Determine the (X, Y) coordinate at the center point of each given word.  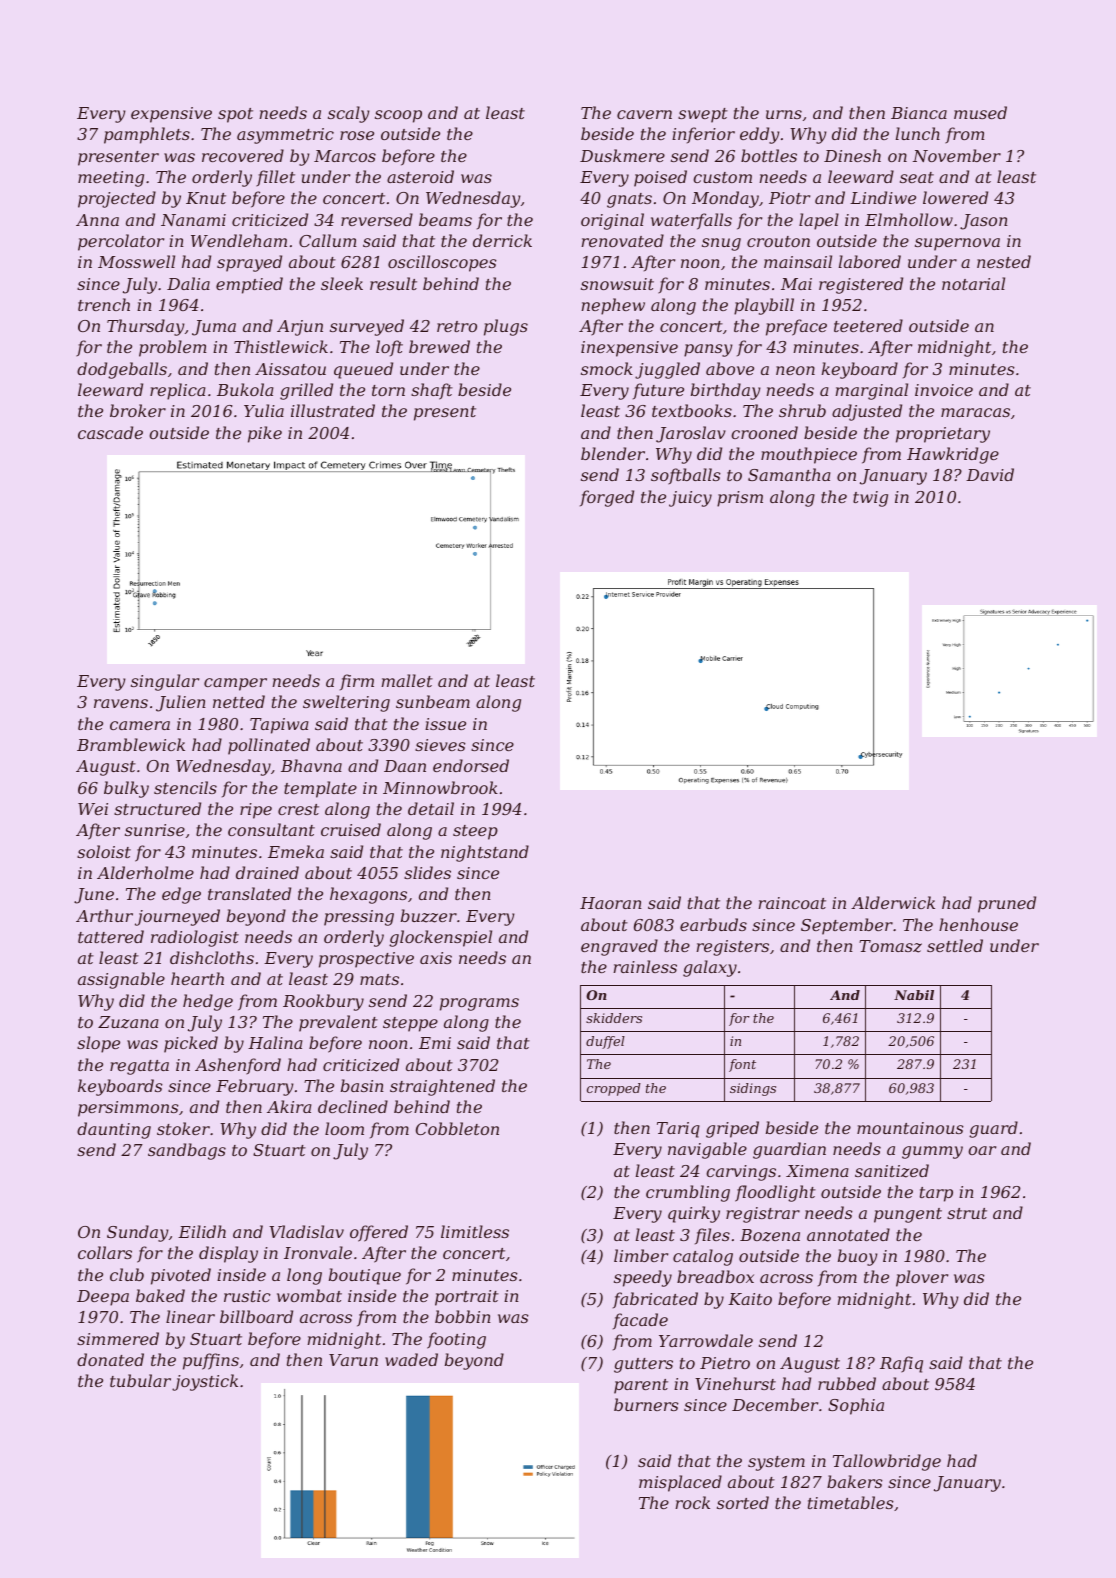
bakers (855, 1481)
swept (703, 115)
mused (980, 112)
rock (692, 1502)
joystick (205, 1382)
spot (235, 115)
